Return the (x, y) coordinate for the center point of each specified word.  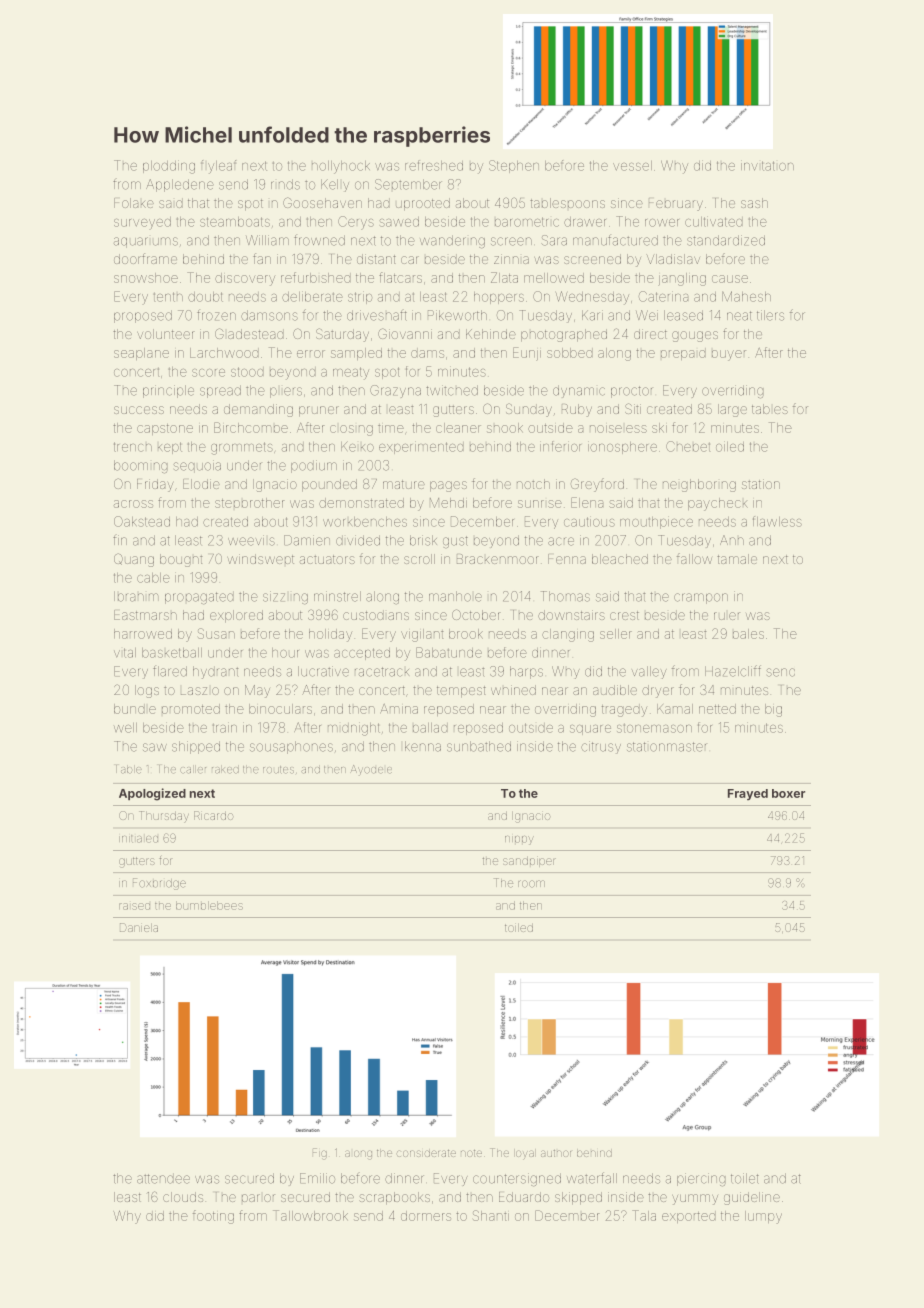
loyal (525, 1154)
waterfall (592, 1178)
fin (120, 539)
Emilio (317, 1178)
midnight (354, 729)
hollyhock (341, 167)
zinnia (511, 259)
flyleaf (218, 167)
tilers (770, 315)
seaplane (141, 354)
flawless (777, 521)
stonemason (654, 728)
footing (213, 1217)
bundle (135, 709)
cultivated (714, 221)
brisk (423, 540)
